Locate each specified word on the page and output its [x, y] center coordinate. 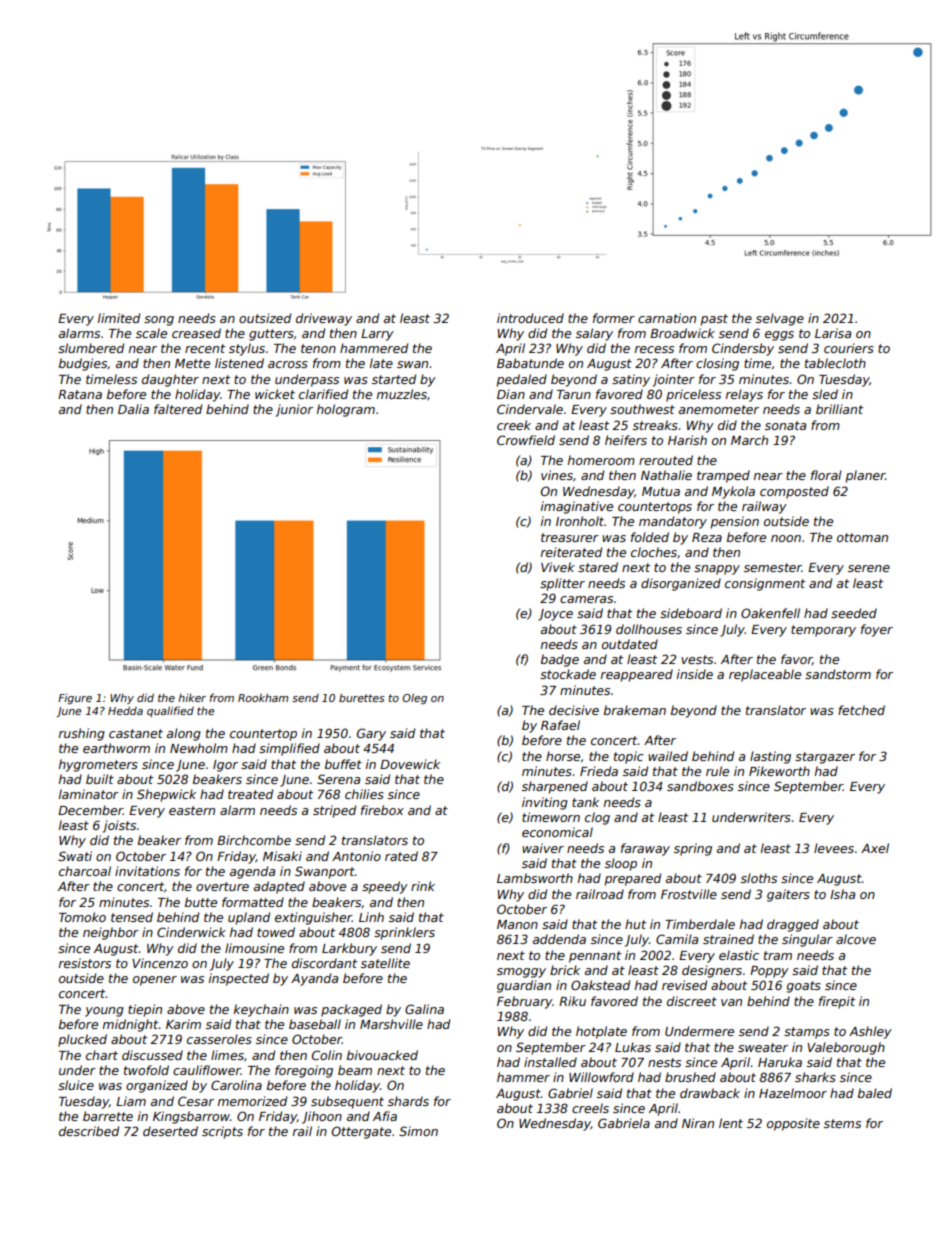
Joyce [555, 615]
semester [773, 567]
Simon [418, 1131]
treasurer [570, 537]
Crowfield [526, 440]
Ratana [80, 394]
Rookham [263, 698]
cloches [654, 552]
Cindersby [743, 349]
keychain [261, 1010]
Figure [75, 699]
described [89, 1131]
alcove [856, 939]
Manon [517, 924]
